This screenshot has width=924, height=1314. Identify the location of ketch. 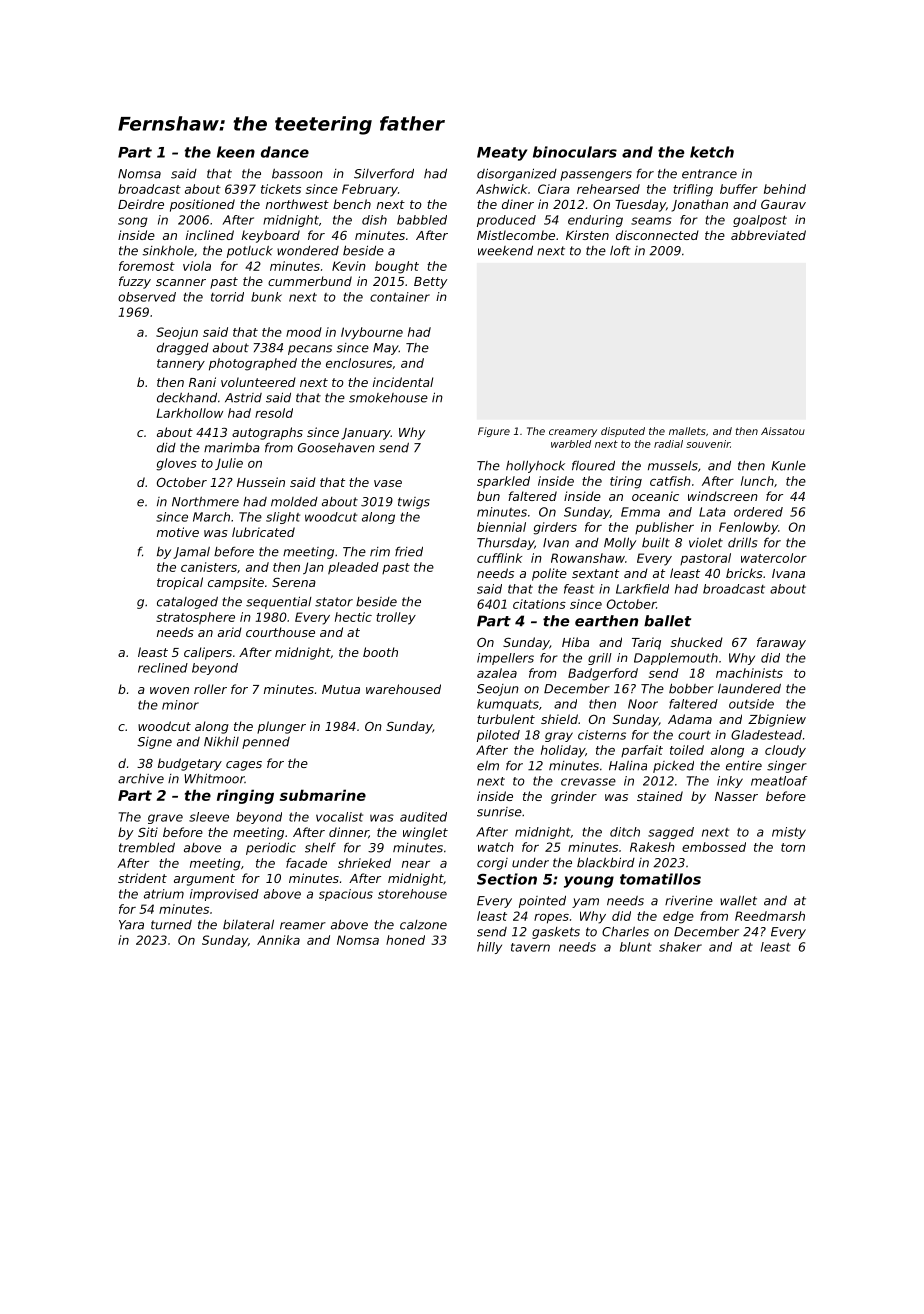
(712, 152).
